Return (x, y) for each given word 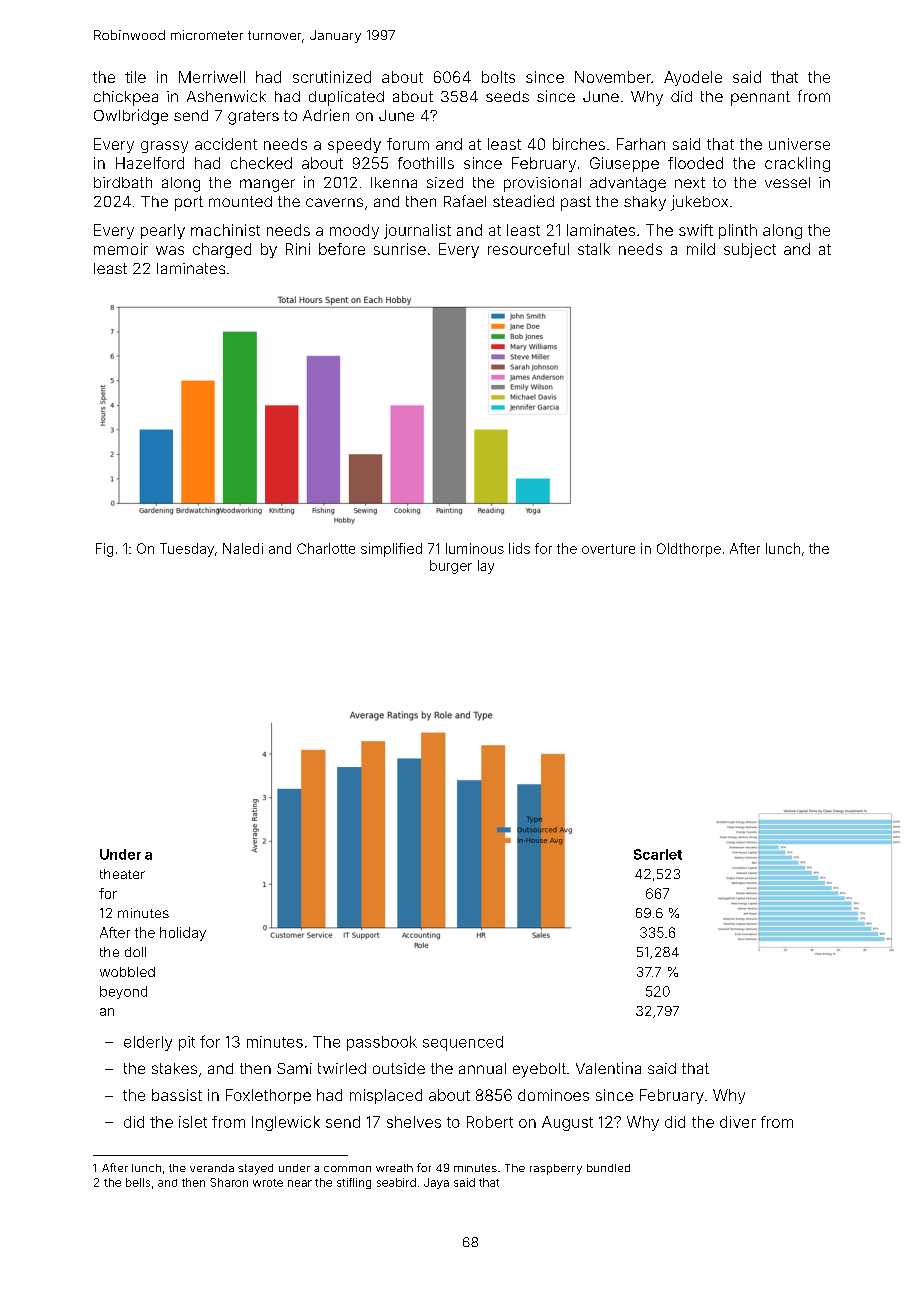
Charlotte (326, 548)
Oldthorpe (689, 550)
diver (738, 1122)
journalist (417, 231)
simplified (391, 550)
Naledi (243, 548)
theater (122, 874)
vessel (787, 182)
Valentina (608, 1068)
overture (608, 549)
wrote (268, 1183)
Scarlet (658, 854)
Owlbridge (131, 117)
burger (451, 567)
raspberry (556, 1169)
